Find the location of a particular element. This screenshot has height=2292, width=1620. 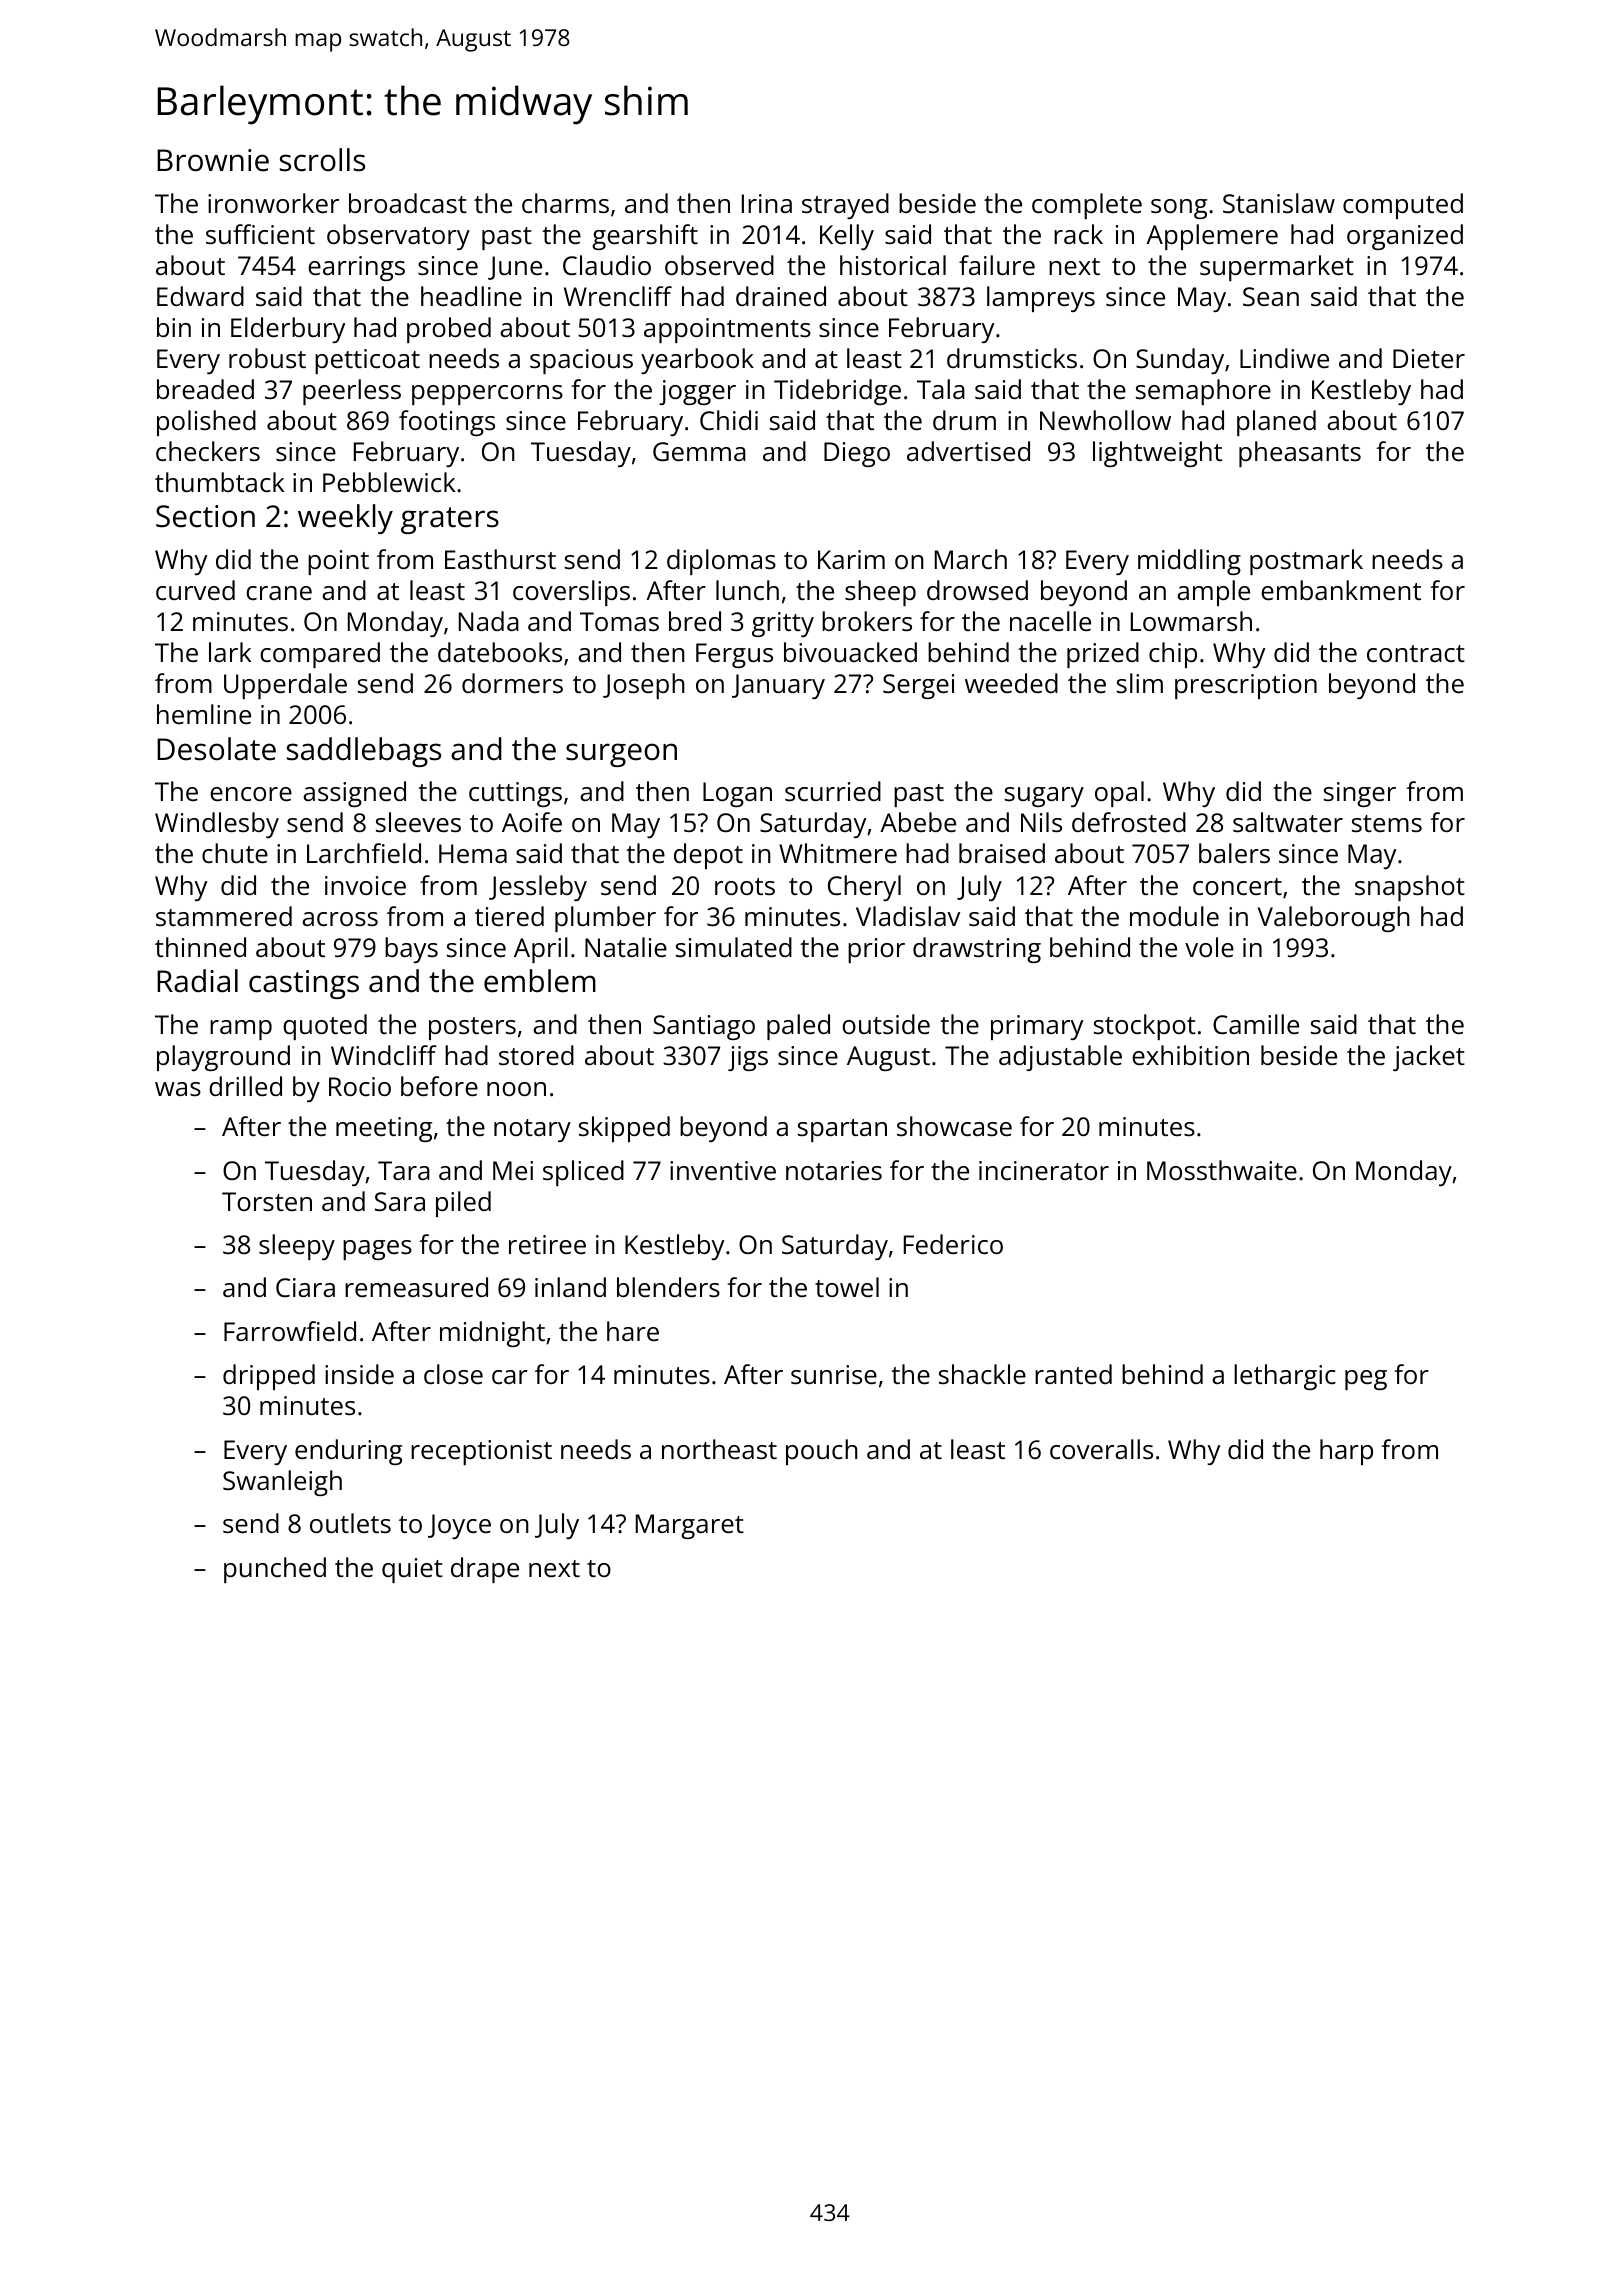

coveralls is located at coordinates (1101, 1449).
